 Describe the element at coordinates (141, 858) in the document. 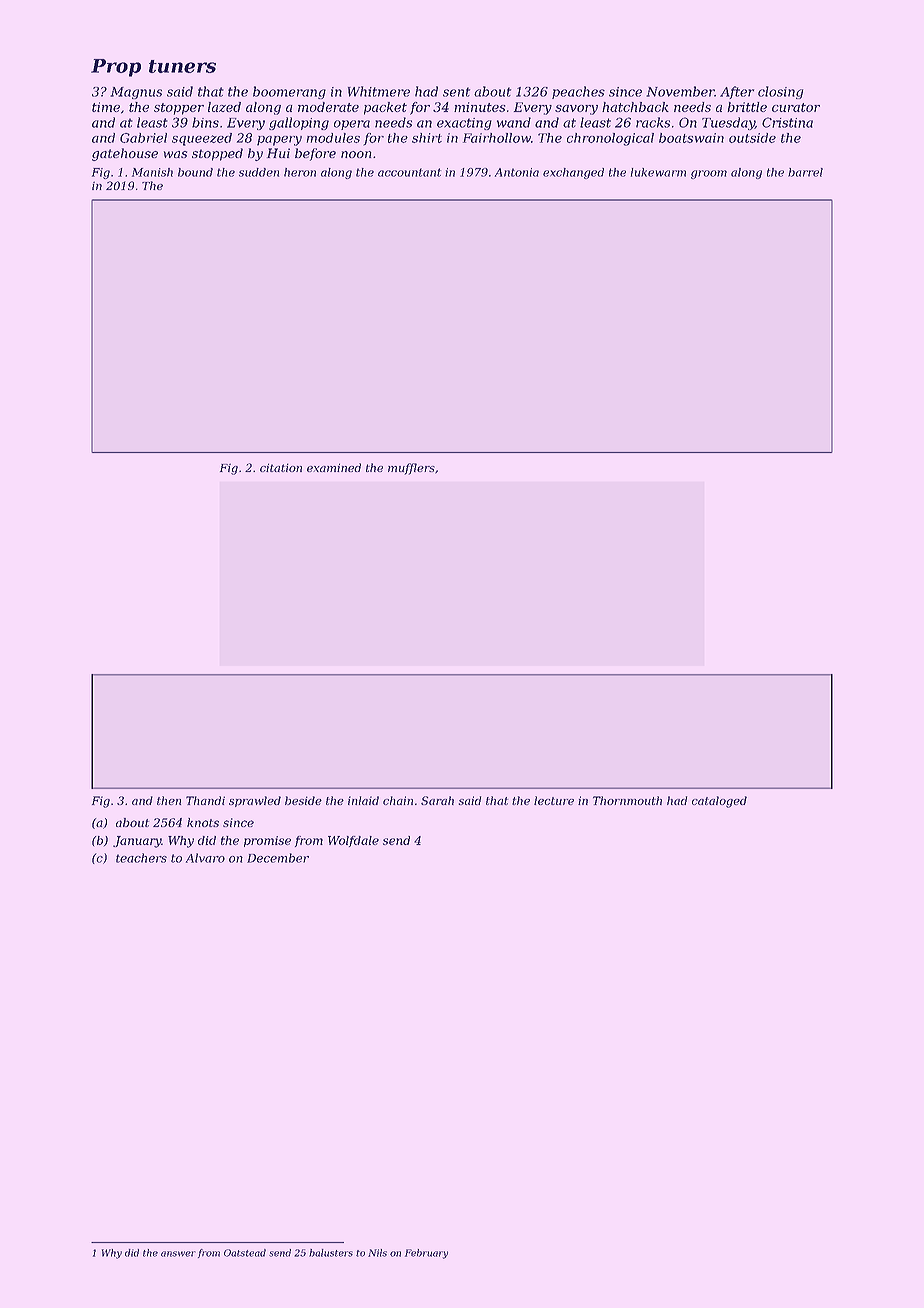

I see `teachers` at that location.
